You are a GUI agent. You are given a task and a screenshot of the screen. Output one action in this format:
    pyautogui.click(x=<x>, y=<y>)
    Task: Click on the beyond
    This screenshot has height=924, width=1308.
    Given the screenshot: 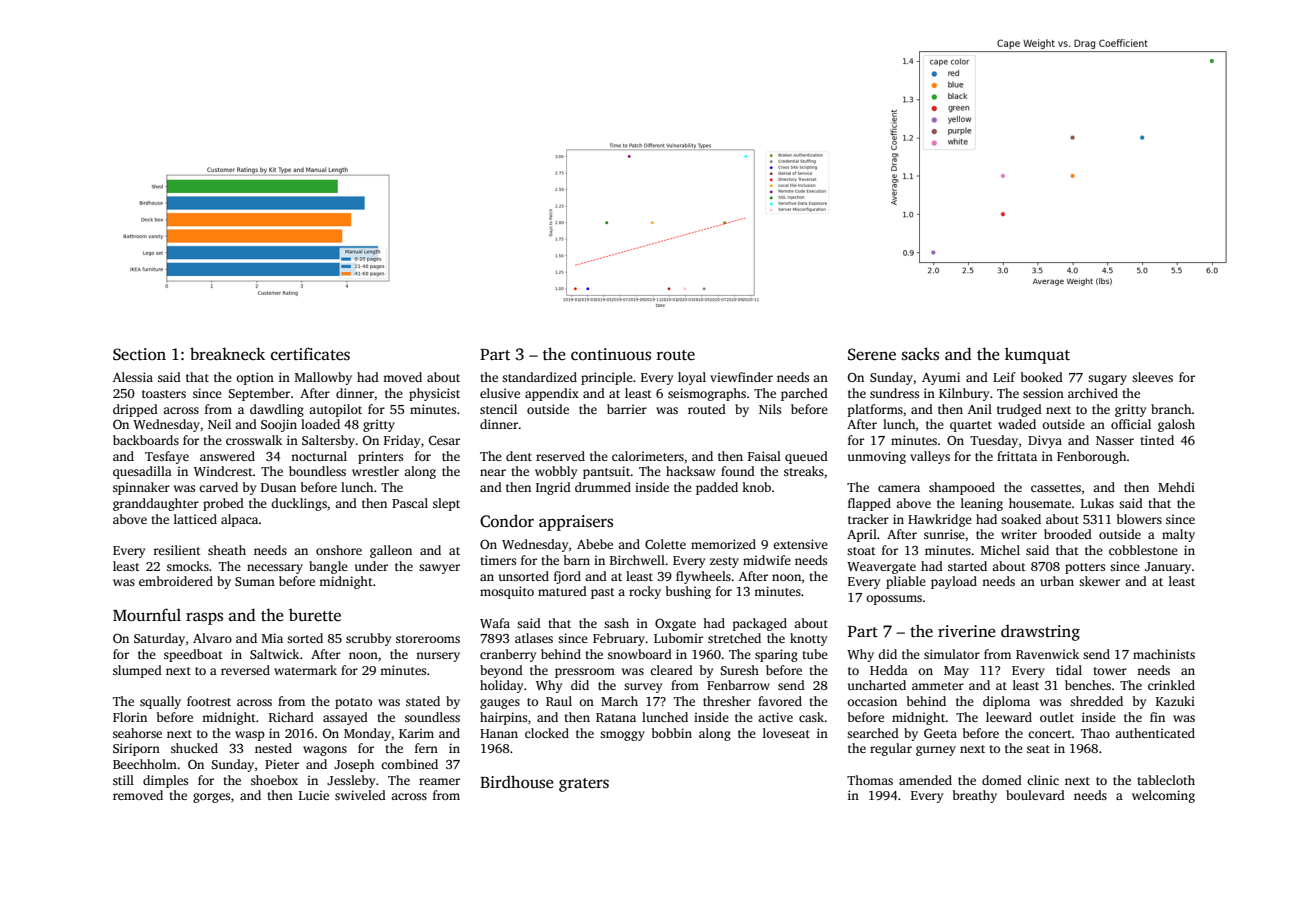 What is the action you would take?
    pyautogui.click(x=501, y=671)
